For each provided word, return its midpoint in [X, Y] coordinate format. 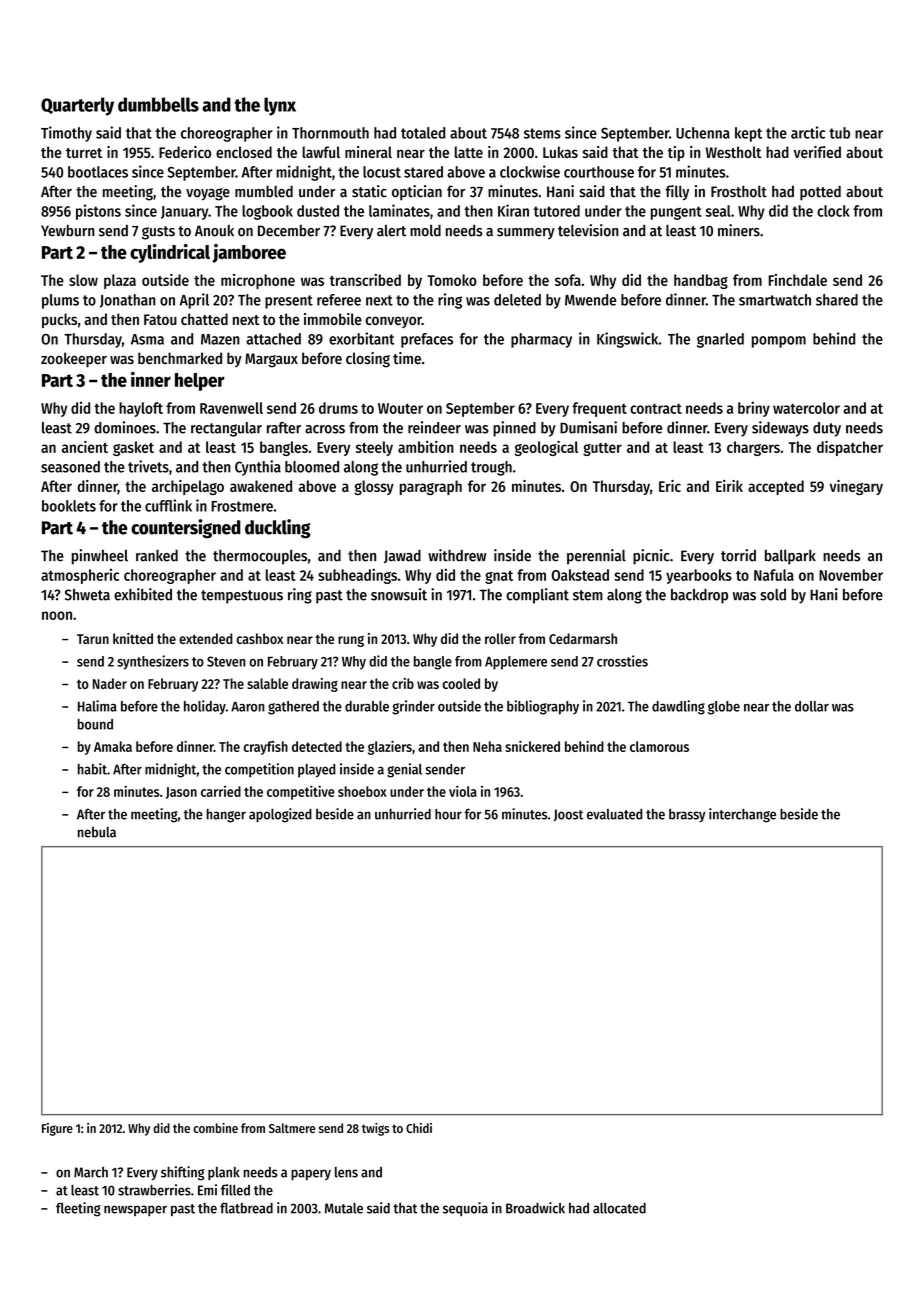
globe [724, 708]
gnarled [720, 340]
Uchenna [703, 133]
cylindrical [170, 253]
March [91, 1172]
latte [469, 152]
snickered [532, 746]
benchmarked [180, 358]
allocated [619, 1208]
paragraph [431, 487]
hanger [226, 816]
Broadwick [535, 1208]
